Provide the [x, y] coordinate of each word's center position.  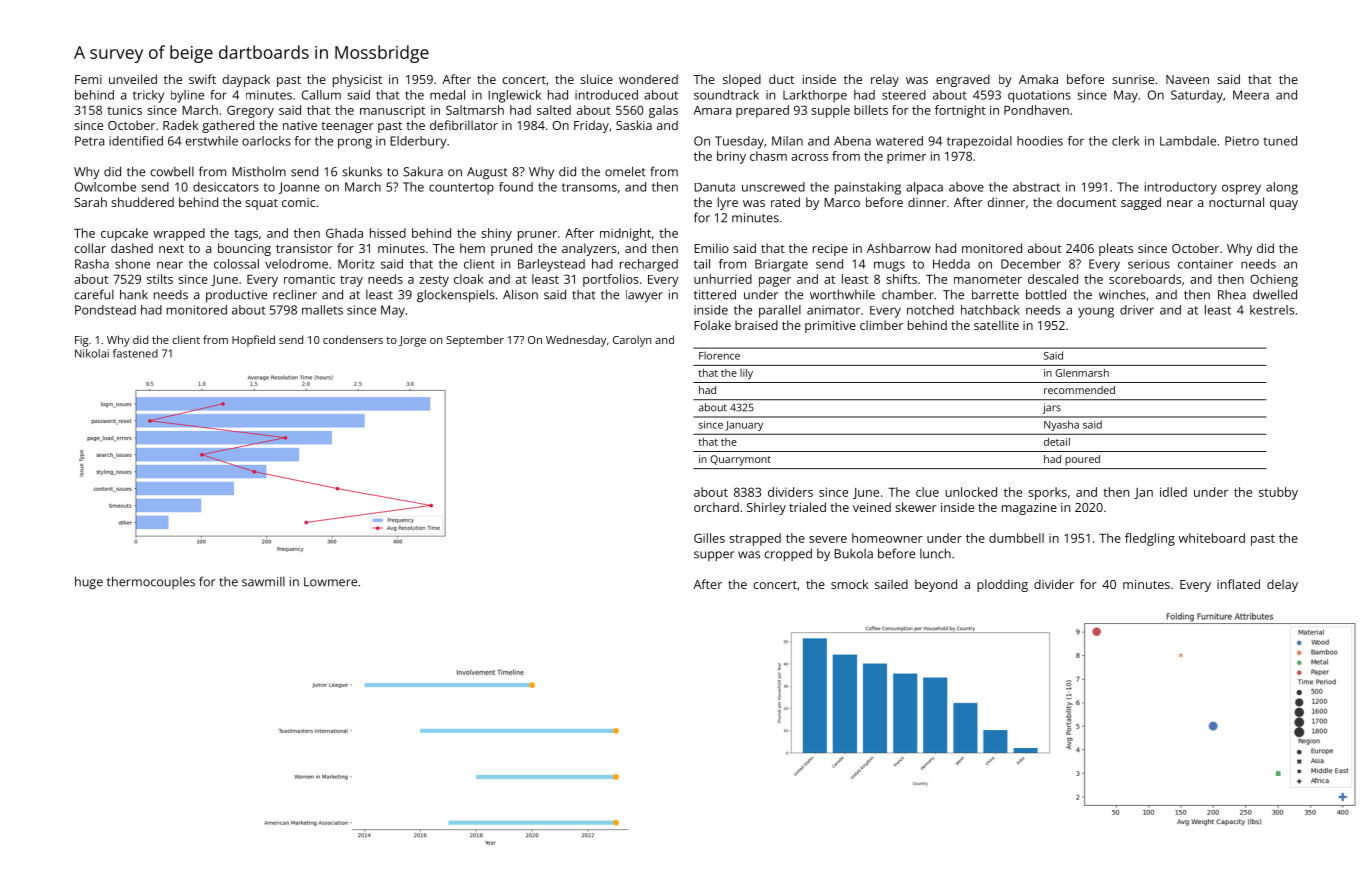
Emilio [711, 248]
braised [756, 325]
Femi [88, 79]
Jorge [412, 341]
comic [298, 202]
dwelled [1275, 294]
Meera [1251, 95]
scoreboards [1145, 279]
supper [714, 556]
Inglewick [514, 96]
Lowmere [330, 582]
